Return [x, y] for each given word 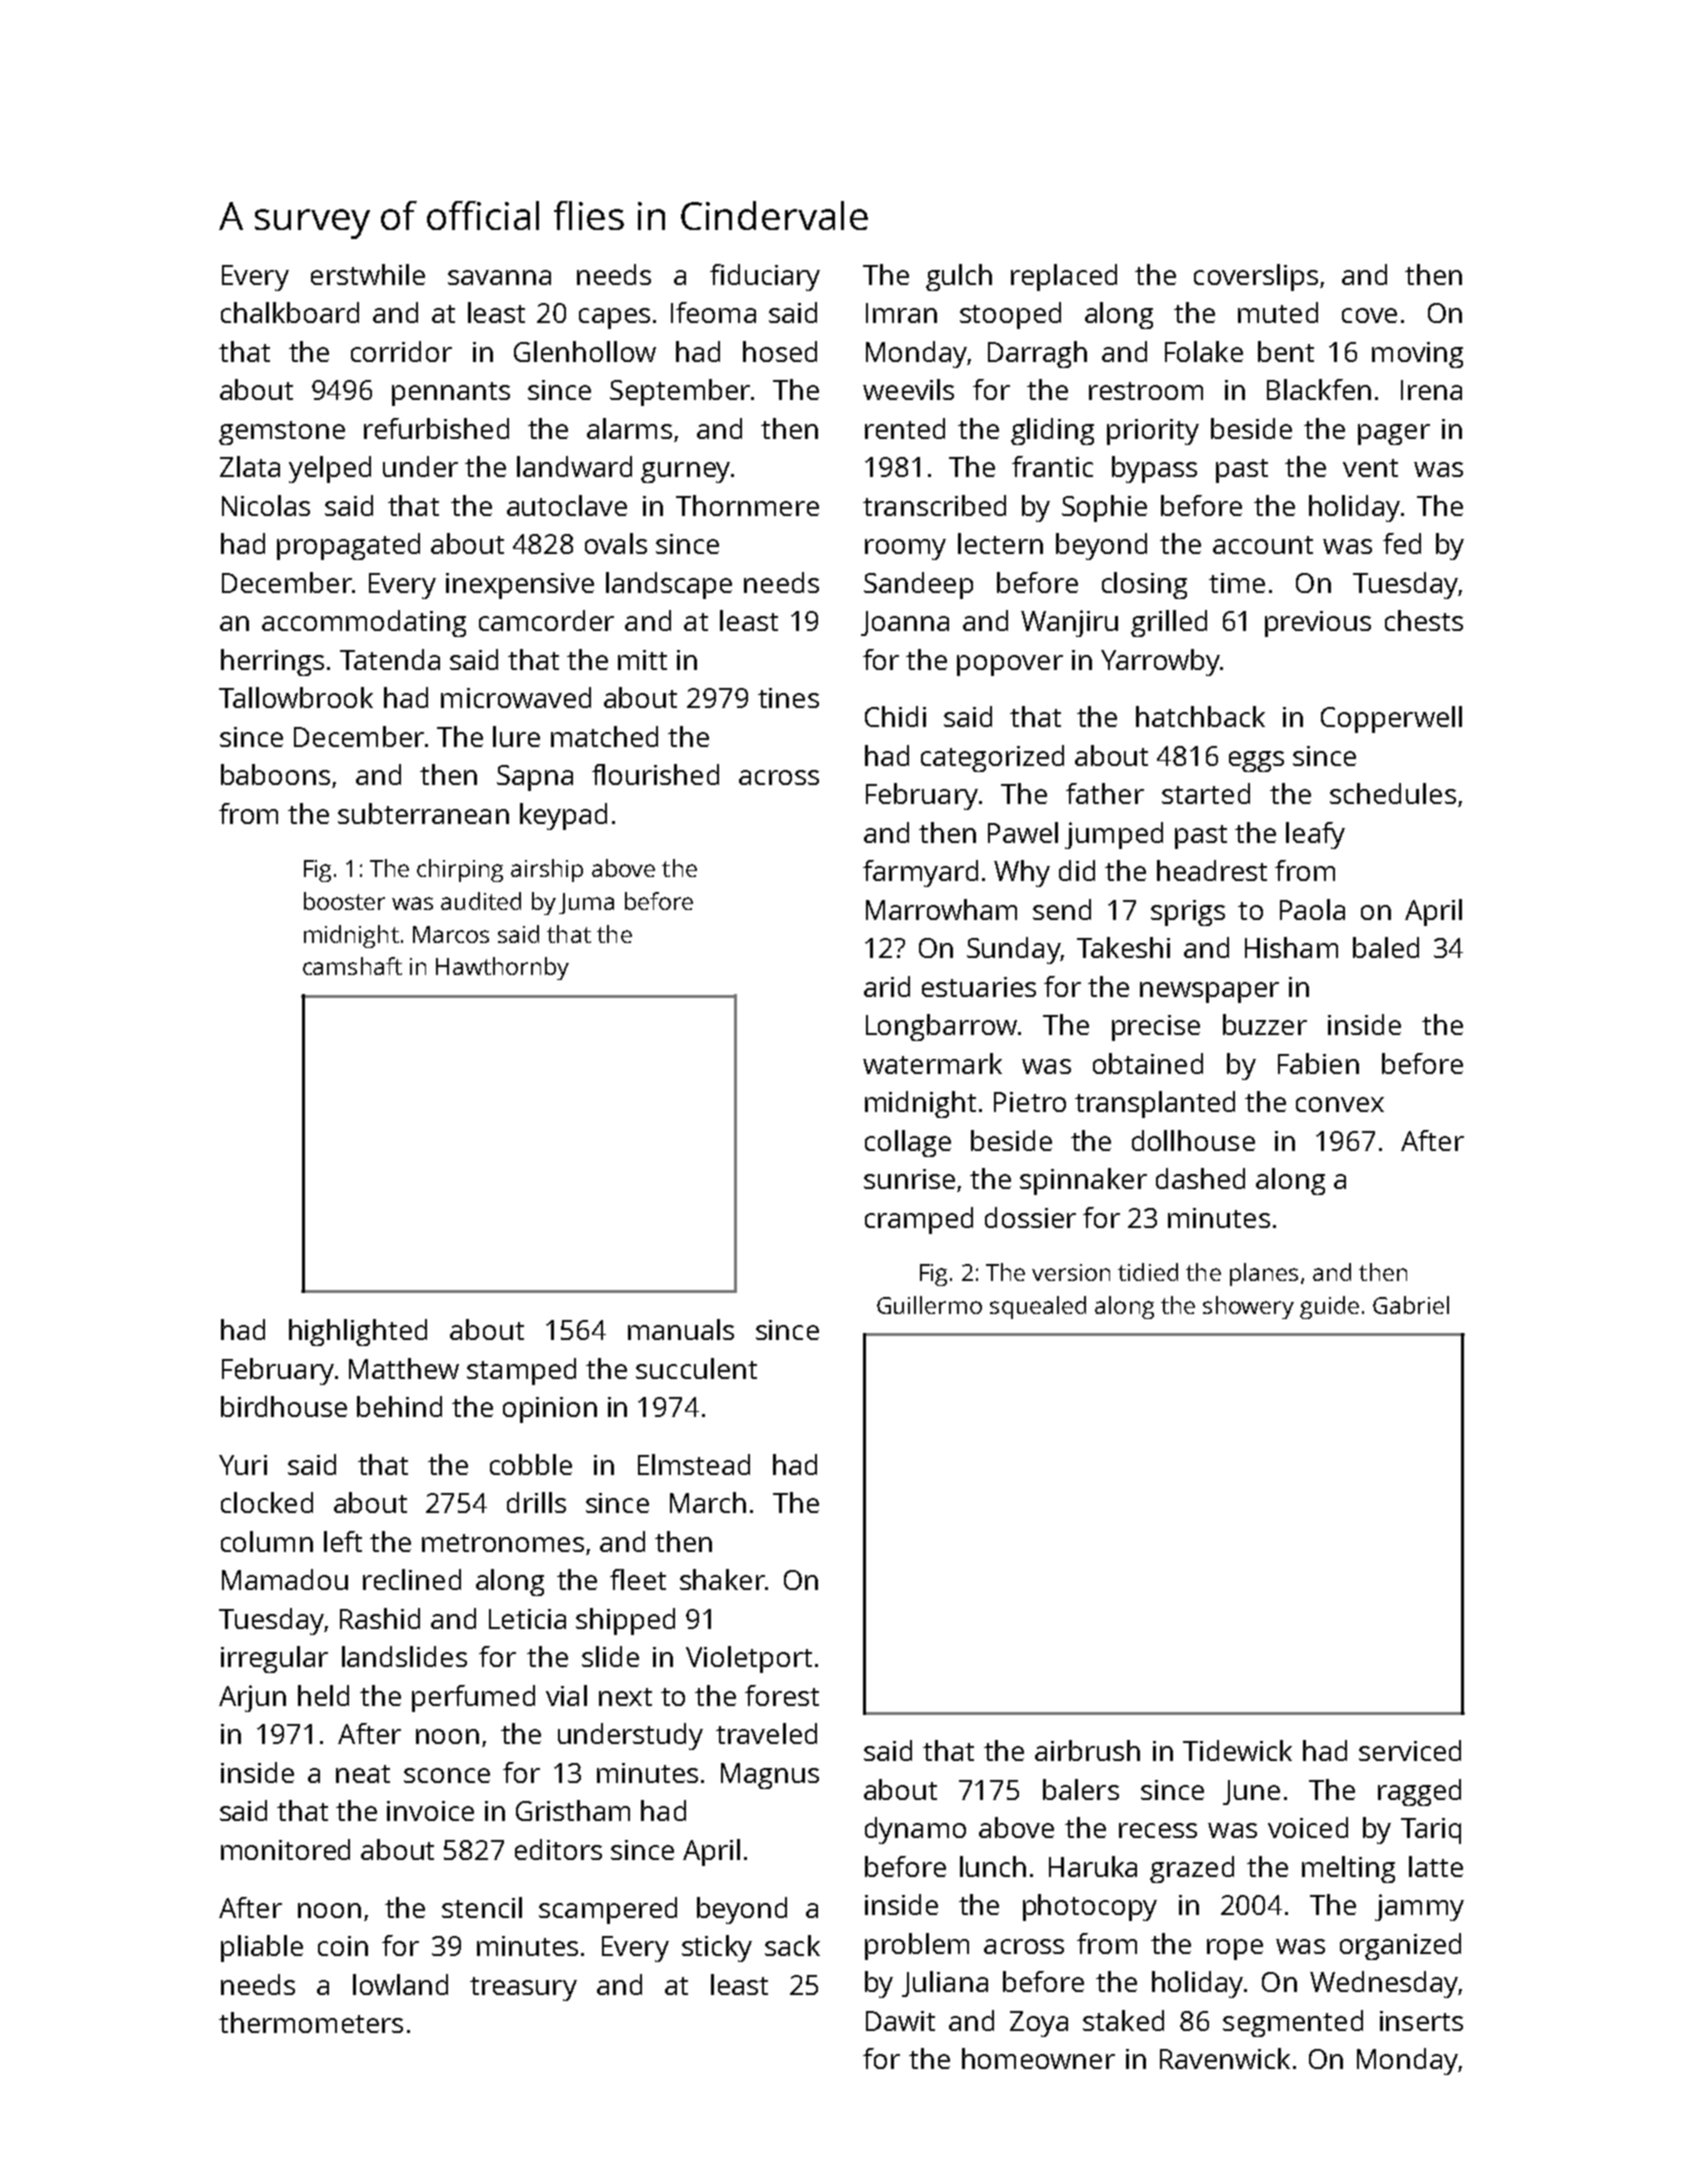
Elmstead [694, 1464]
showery [1248, 1307]
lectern [1000, 543]
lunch [993, 1866]
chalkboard [290, 312]
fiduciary [765, 277]
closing [1144, 585]
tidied [1148, 1272]
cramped [919, 1220]
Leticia [527, 1619]
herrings [272, 662]
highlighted [358, 1332]
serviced [1410, 1750]
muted [1278, 312]
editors [558, 1849]
